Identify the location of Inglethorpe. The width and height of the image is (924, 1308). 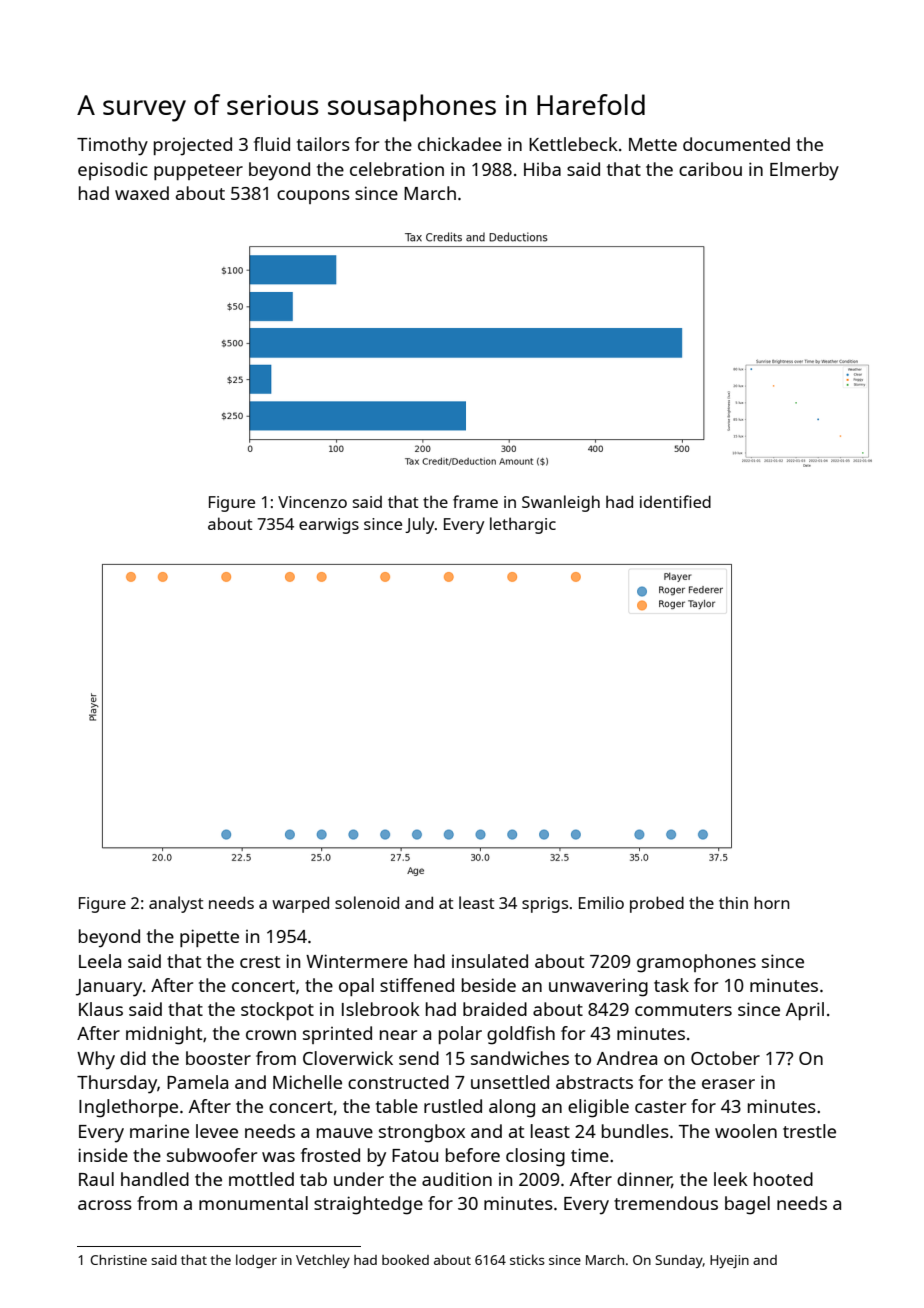
(128, 1108).
